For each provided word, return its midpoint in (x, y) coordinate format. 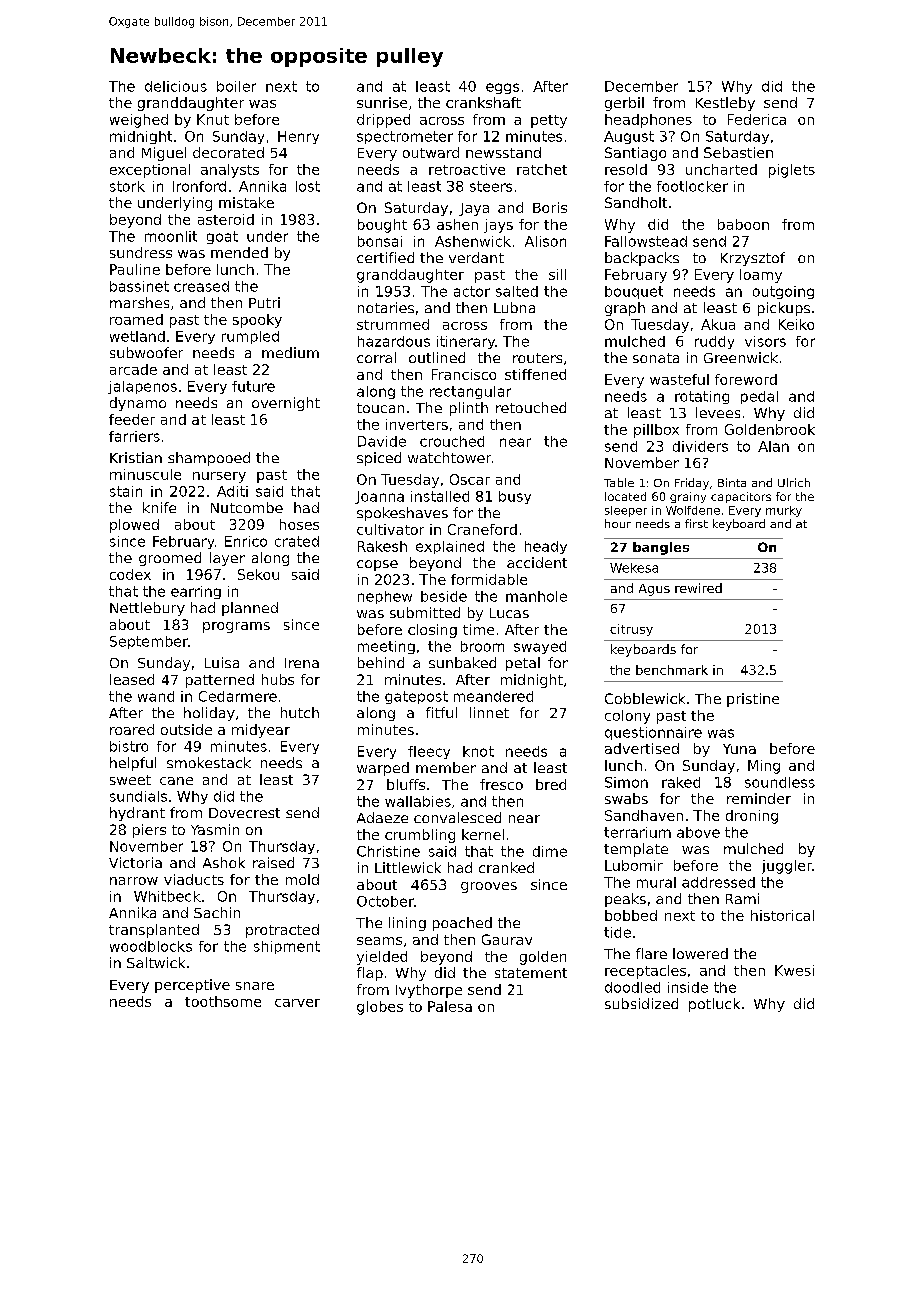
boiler (236, 86)
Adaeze (382, 817)
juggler (787, 867)
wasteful (679, 379)
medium (290, 352)
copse (377, 565)
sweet (130, 780)
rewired (698, 588)
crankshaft (483, 102)
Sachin (217, 912)
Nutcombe (247, 507)
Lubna (514, 307)
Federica (757, 119)
